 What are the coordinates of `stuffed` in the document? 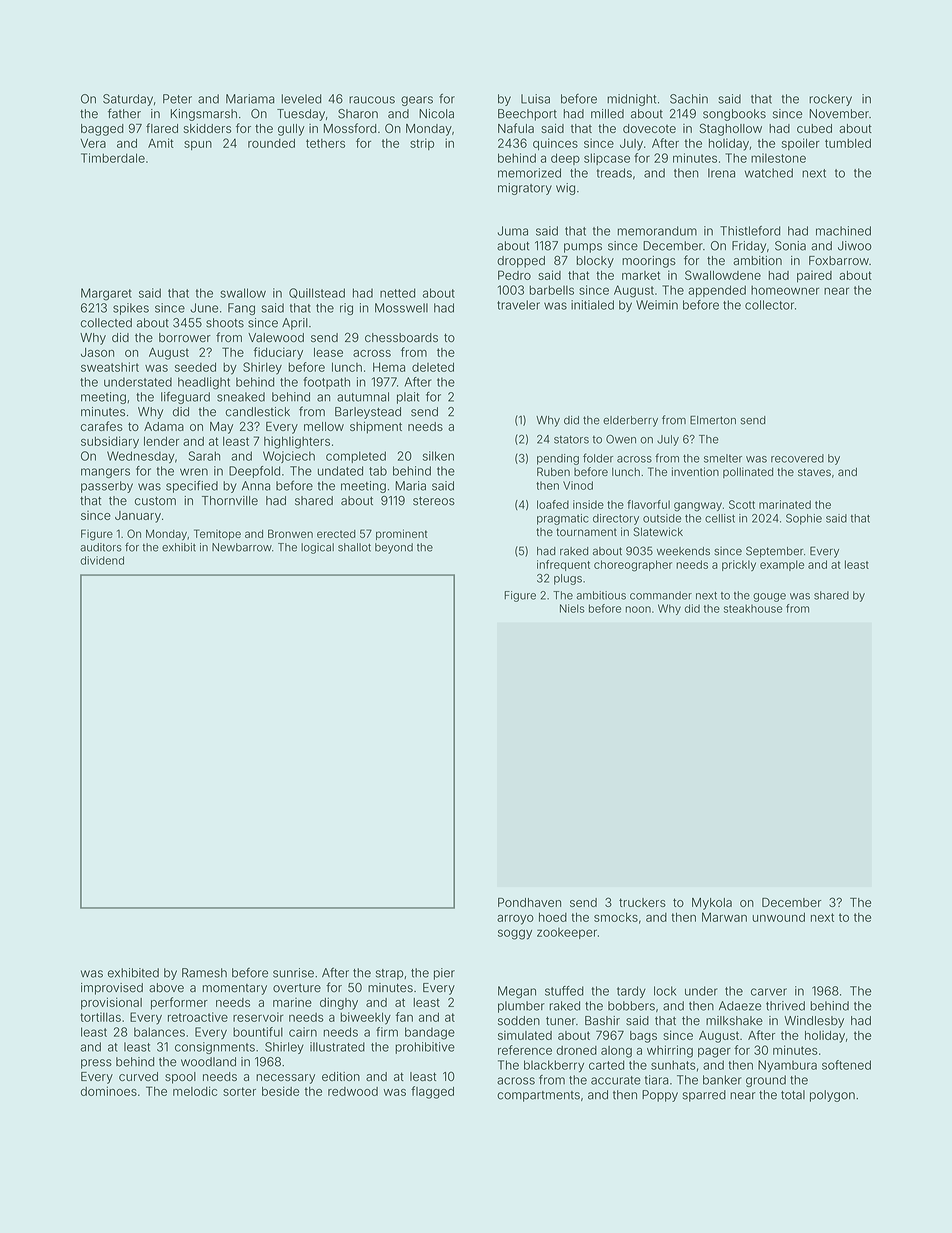 It's located at (564, 991).
